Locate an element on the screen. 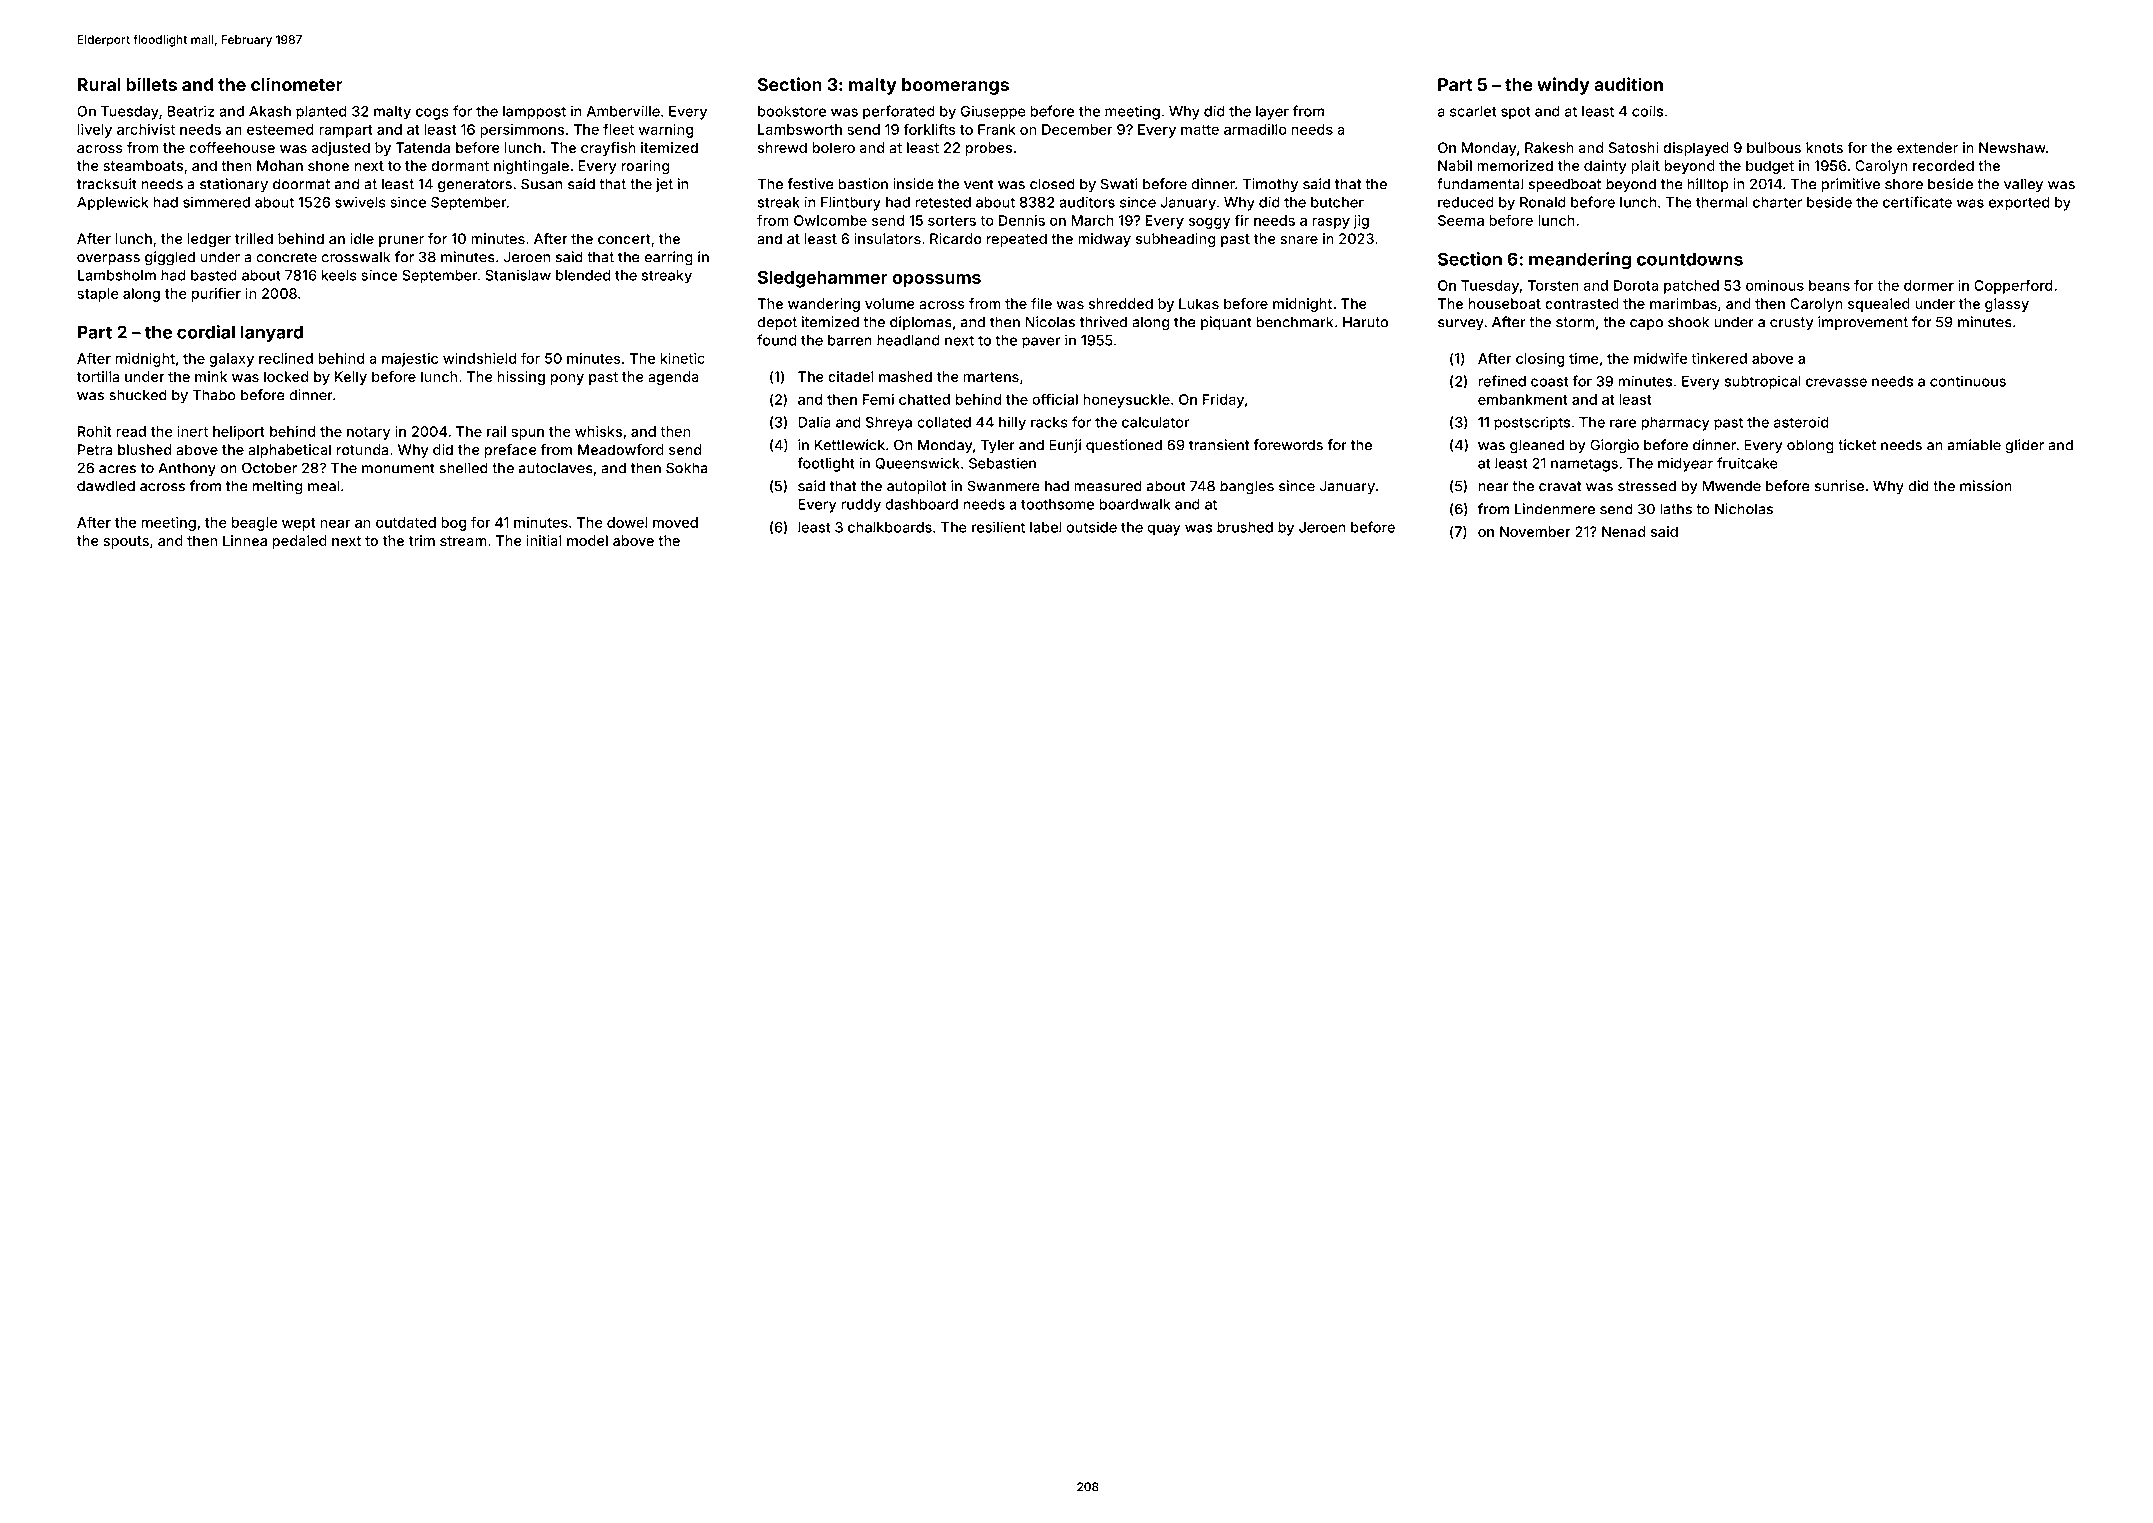 This screenshot has height=1523, width=2153. autoclaves is located at coordinates (556, 468).
